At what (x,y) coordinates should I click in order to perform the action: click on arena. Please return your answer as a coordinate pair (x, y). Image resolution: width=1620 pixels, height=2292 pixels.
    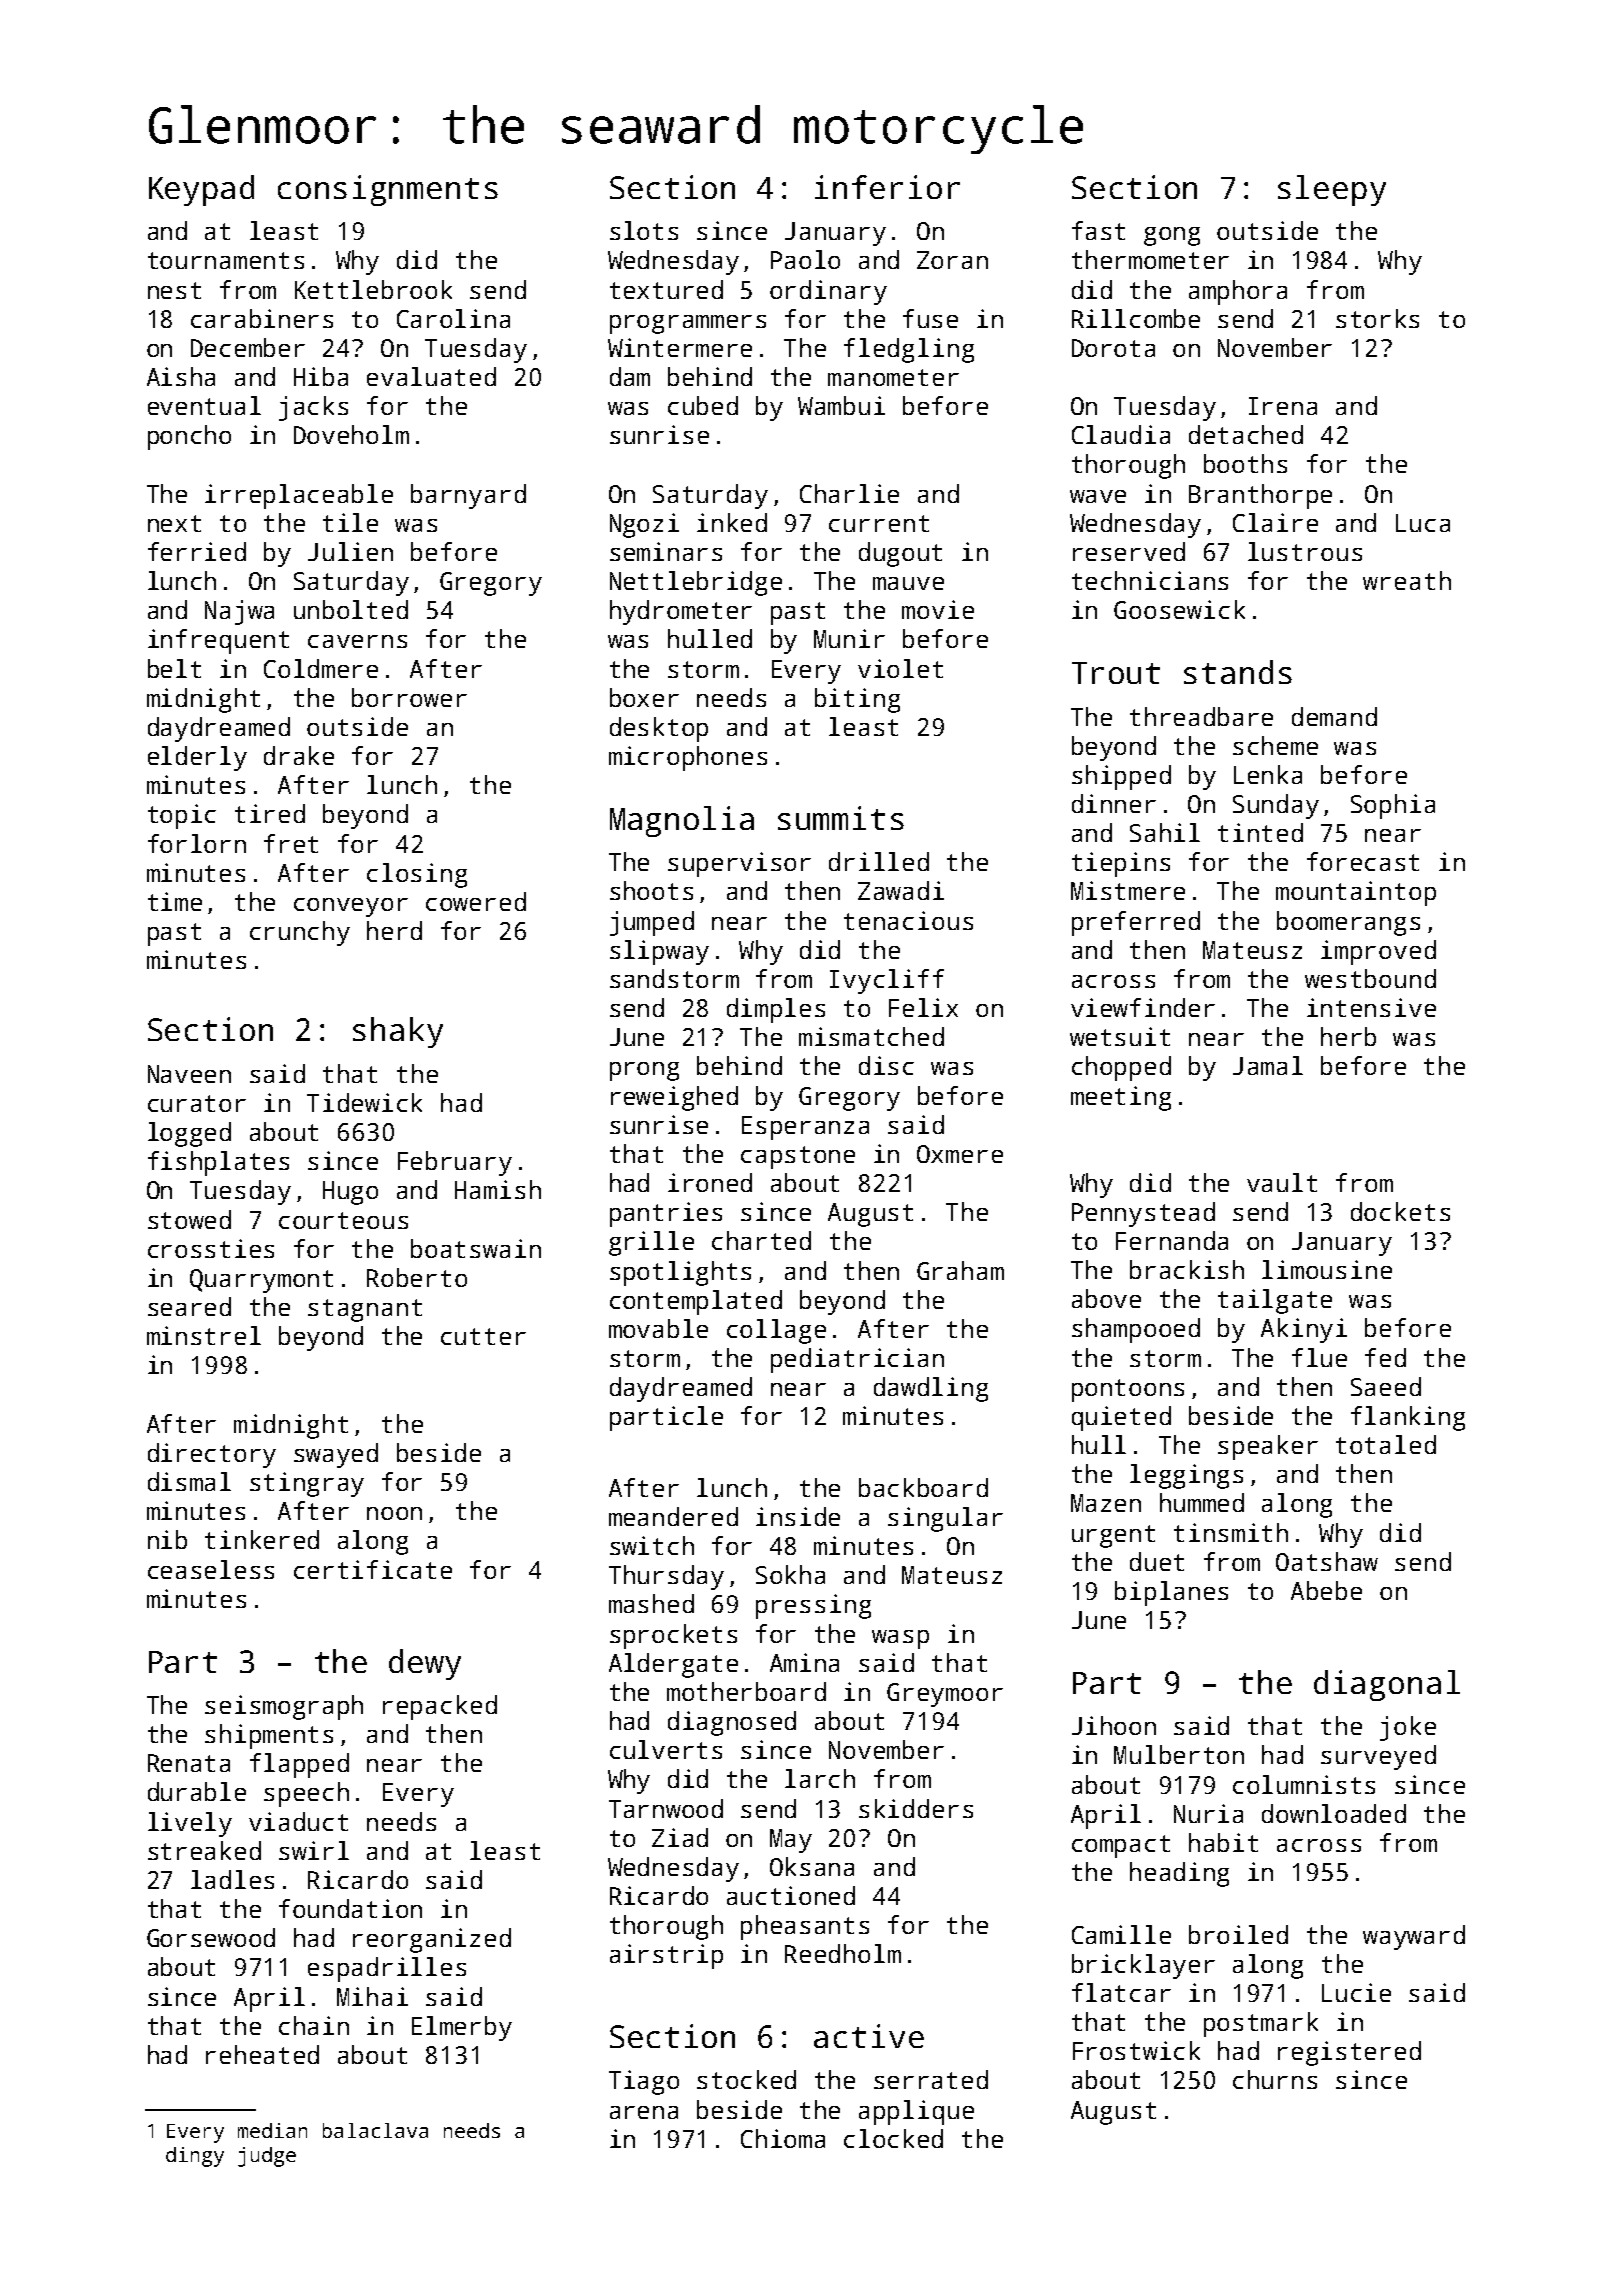
    Looking at the image, I should click on (644, 2112).
